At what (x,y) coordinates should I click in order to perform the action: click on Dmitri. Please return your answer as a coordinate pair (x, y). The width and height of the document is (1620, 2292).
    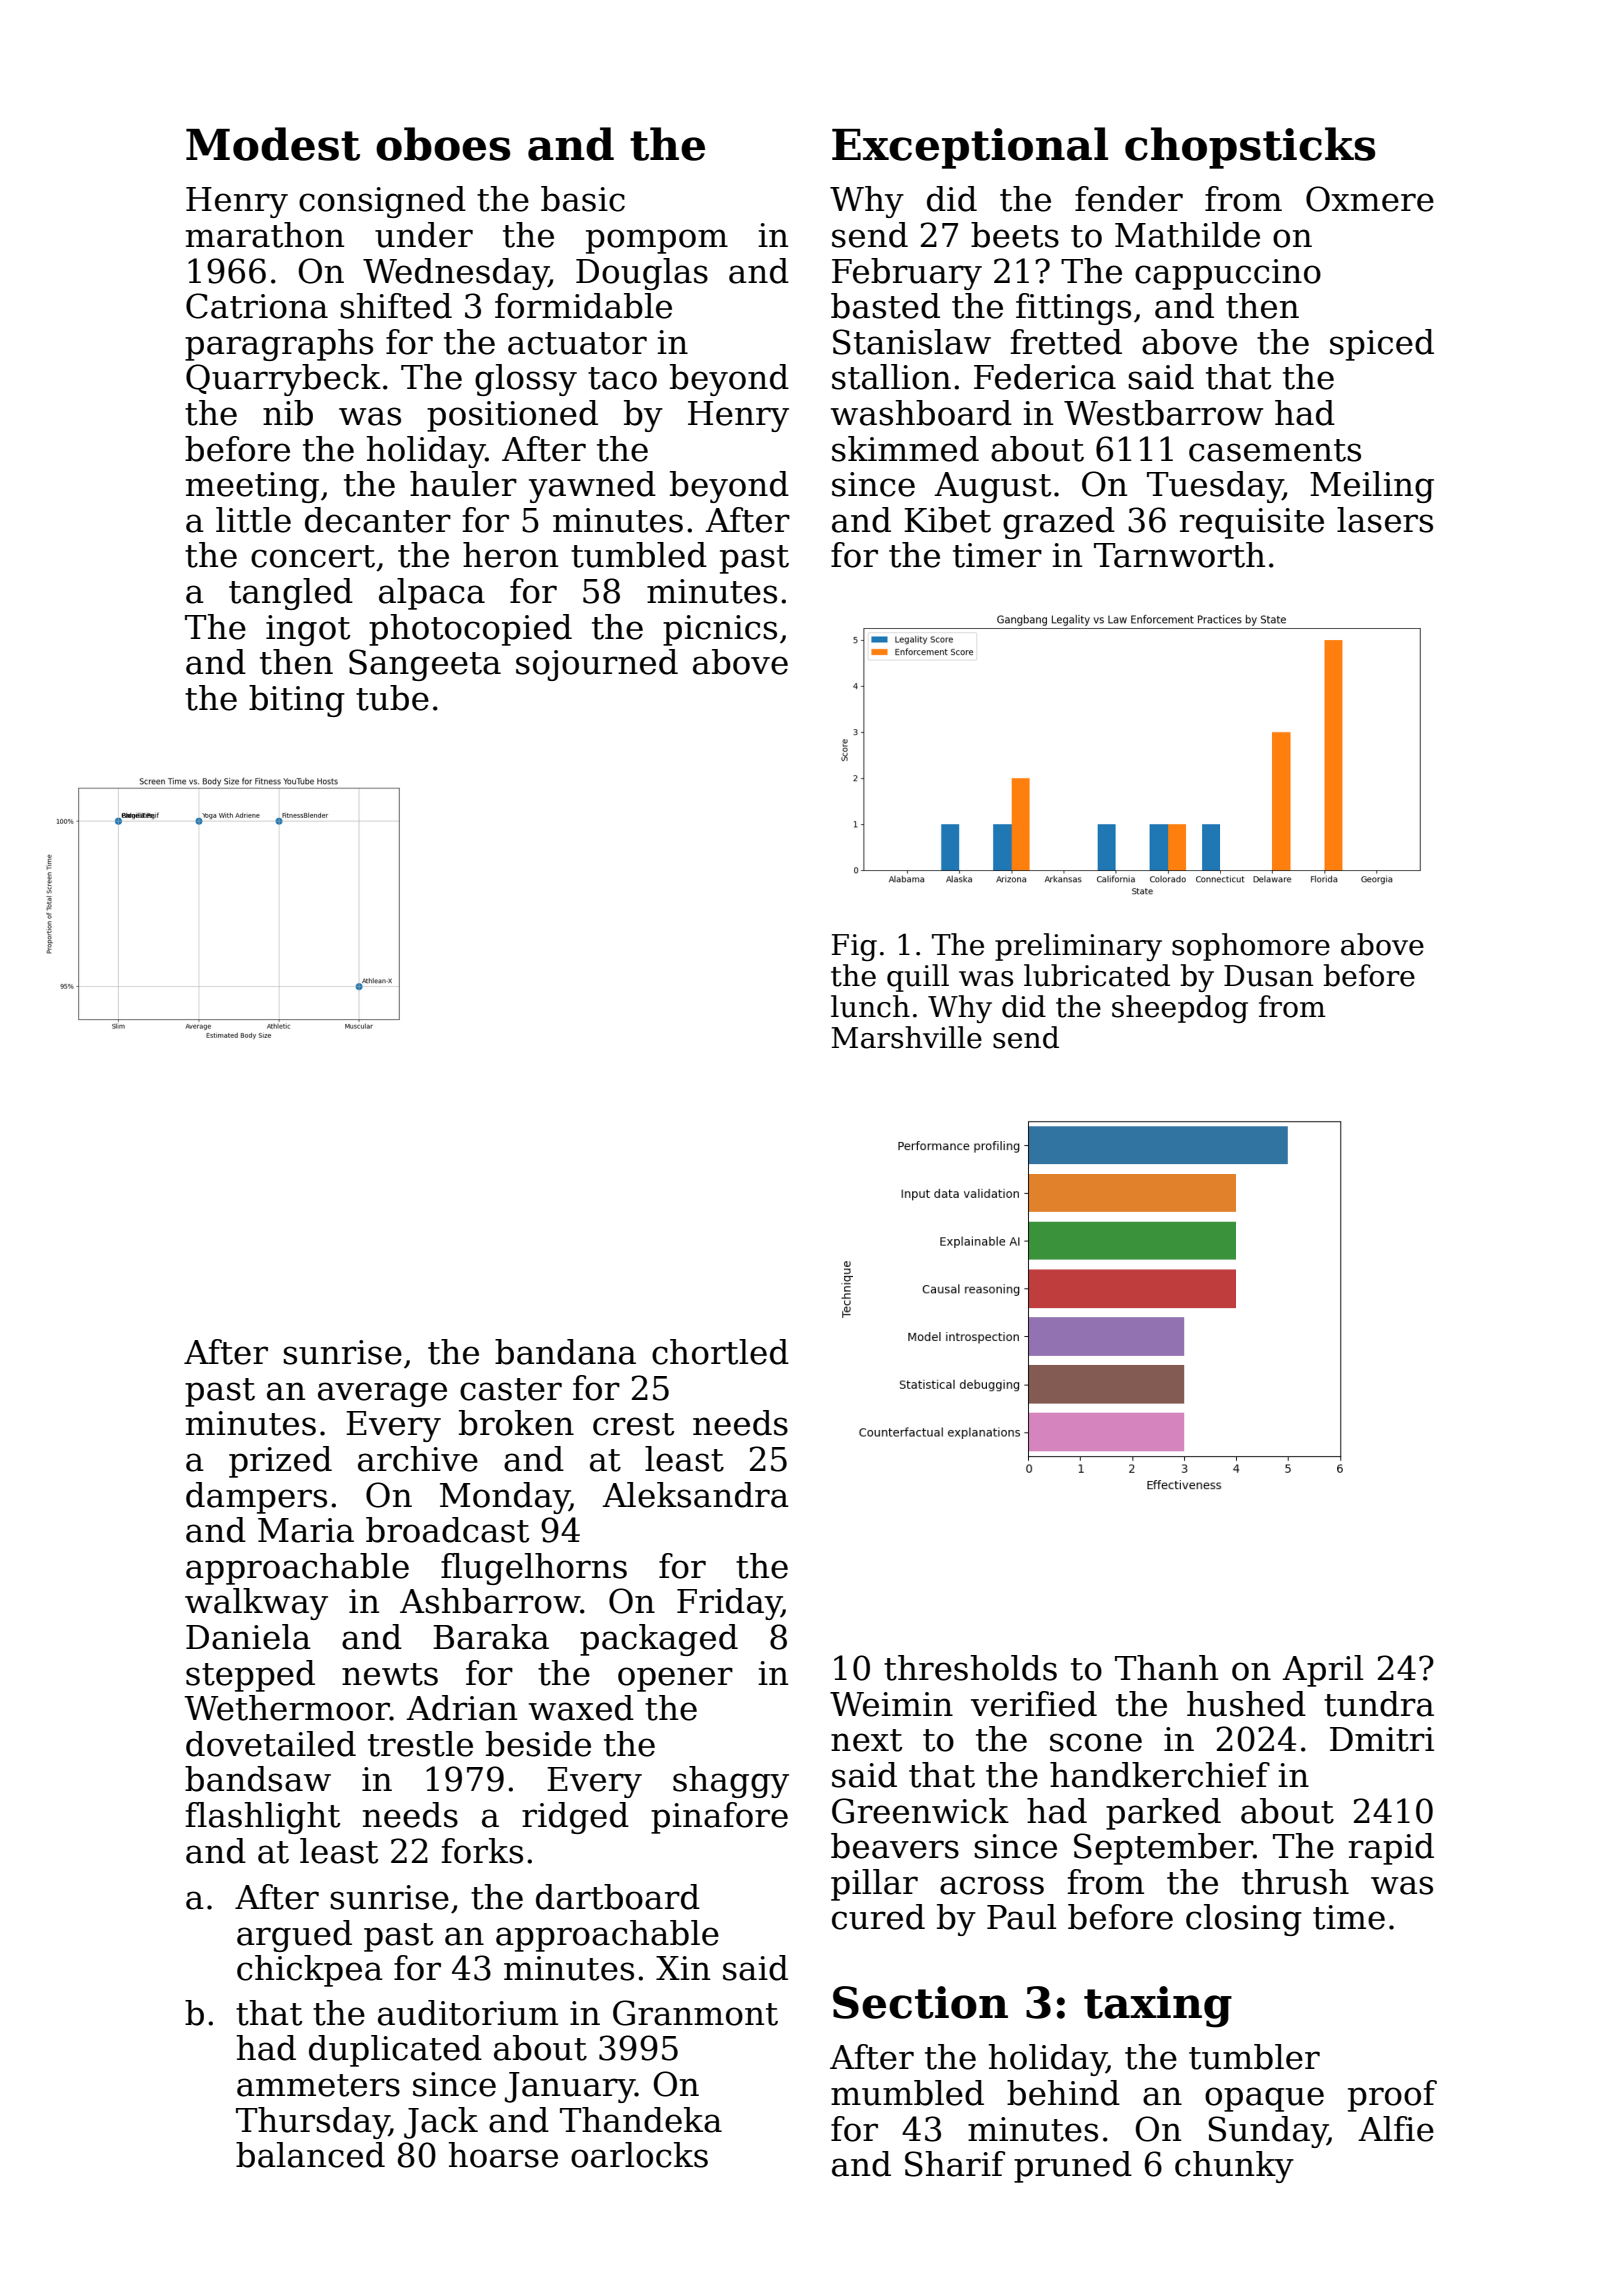
    Looking at the image, I should click on (1382, 1739).
